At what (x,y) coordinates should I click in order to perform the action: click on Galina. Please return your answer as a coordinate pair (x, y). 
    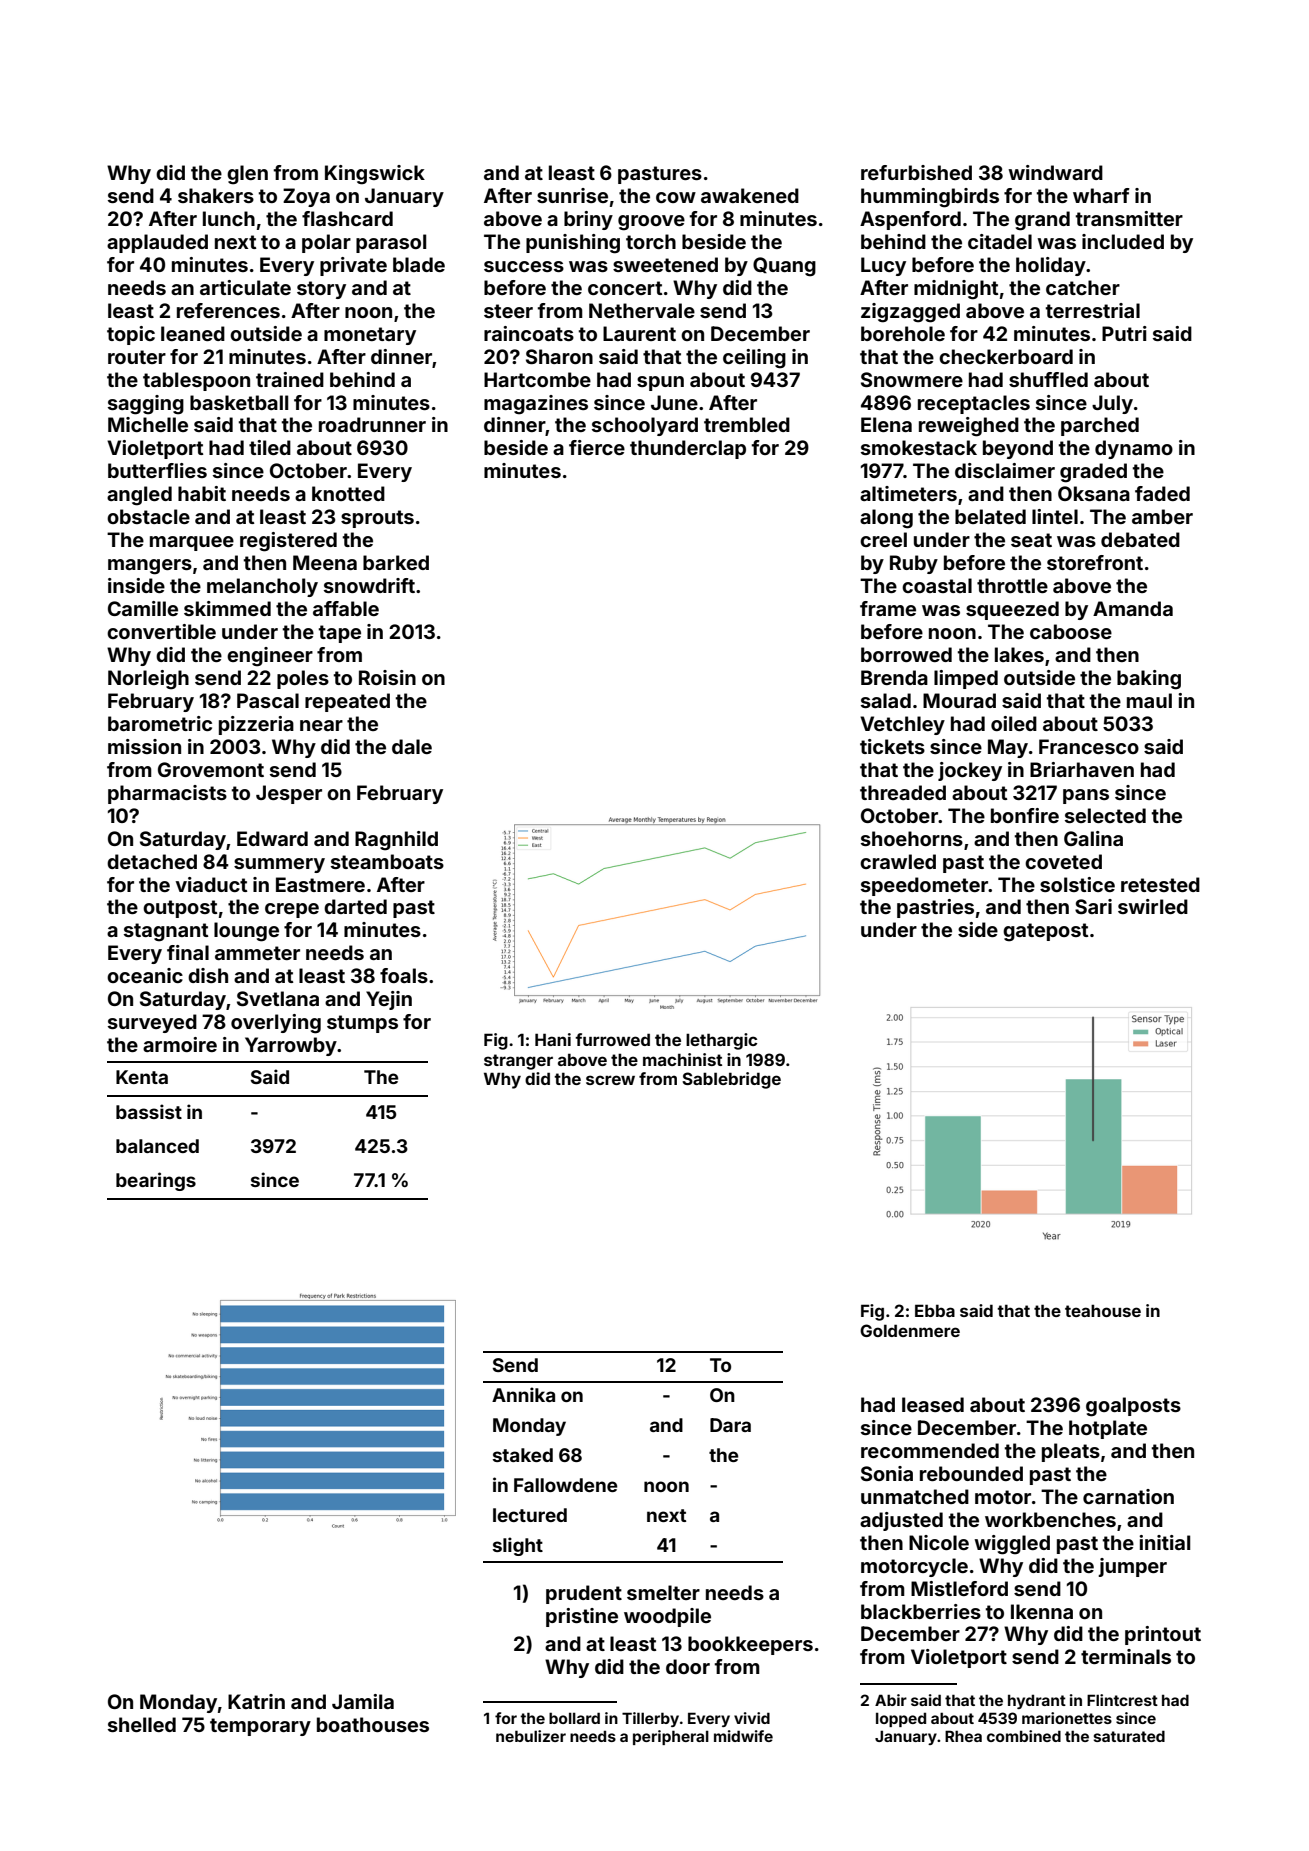
    Looking at the image, I should click on (1093, 838).
